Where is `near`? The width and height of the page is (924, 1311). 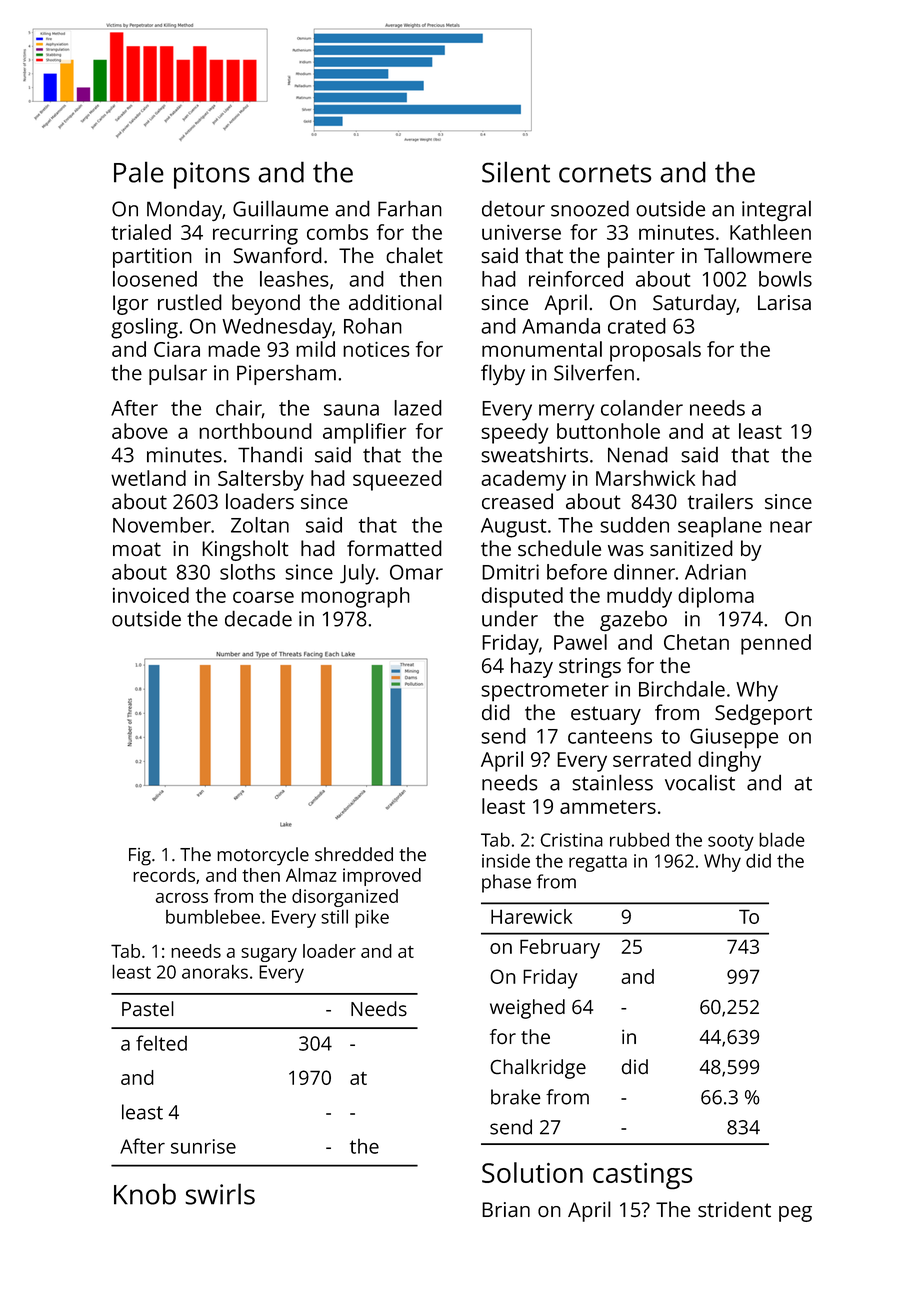
near is located at coordinates (791, 527).
